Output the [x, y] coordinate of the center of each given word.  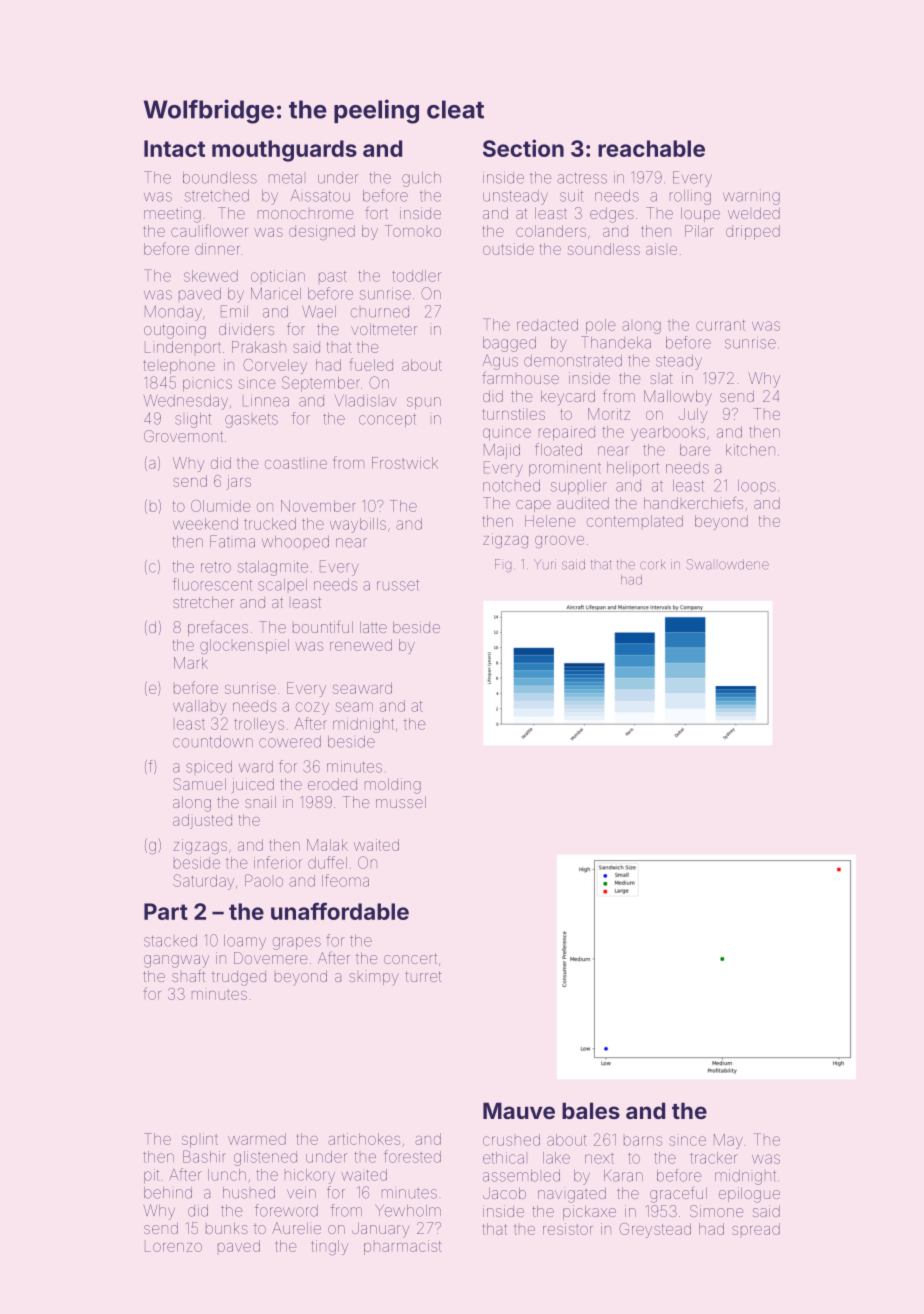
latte [373, 627]
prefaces [218, 628]
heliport [633, 469]
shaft [188, 976]
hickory [310, 1176]
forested [412, 1156]
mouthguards [284, 151]
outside [508, 249]
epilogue [749, 1195]
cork [653, 564]
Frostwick [405, 463]
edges [612, 215]
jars [239, 482]
